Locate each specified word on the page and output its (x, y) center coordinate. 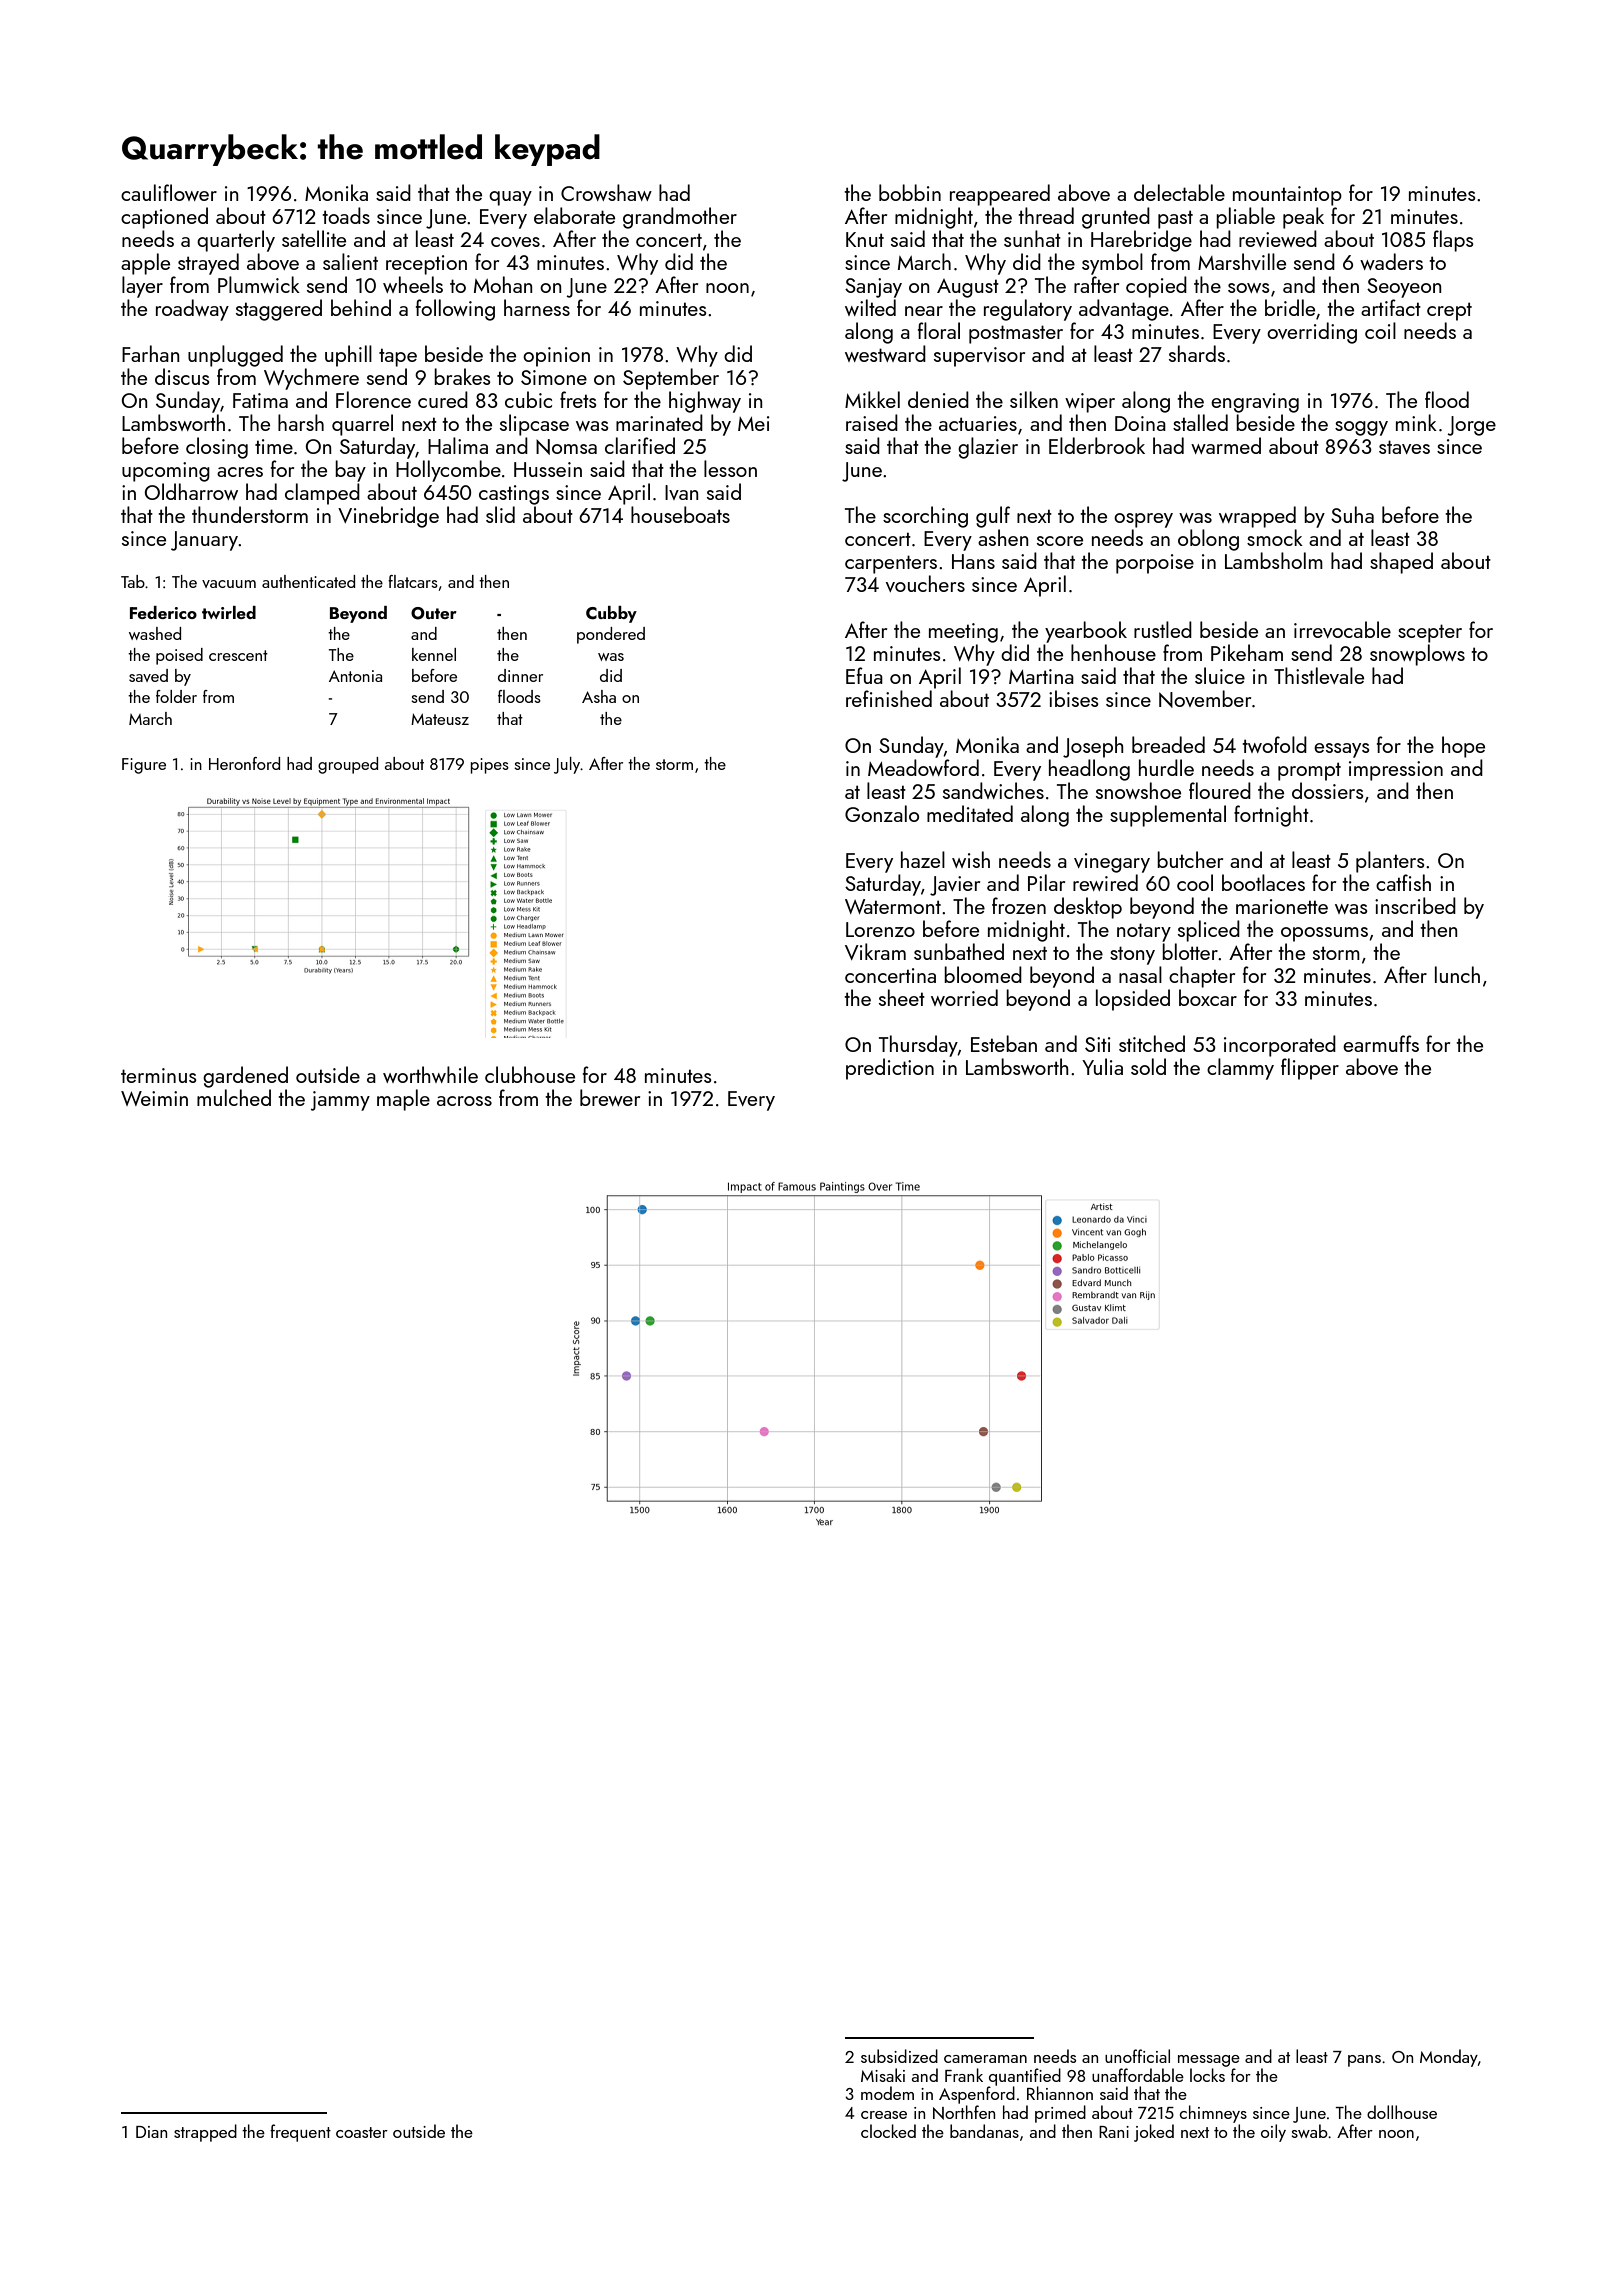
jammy (340, 1101)
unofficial (1137, 2056)
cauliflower (169, 192)
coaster (362, 2132)
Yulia (1102, 1066)
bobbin (910, 192)
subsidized (899, 2056)
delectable (1179, 192)
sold (1148, 1066)
